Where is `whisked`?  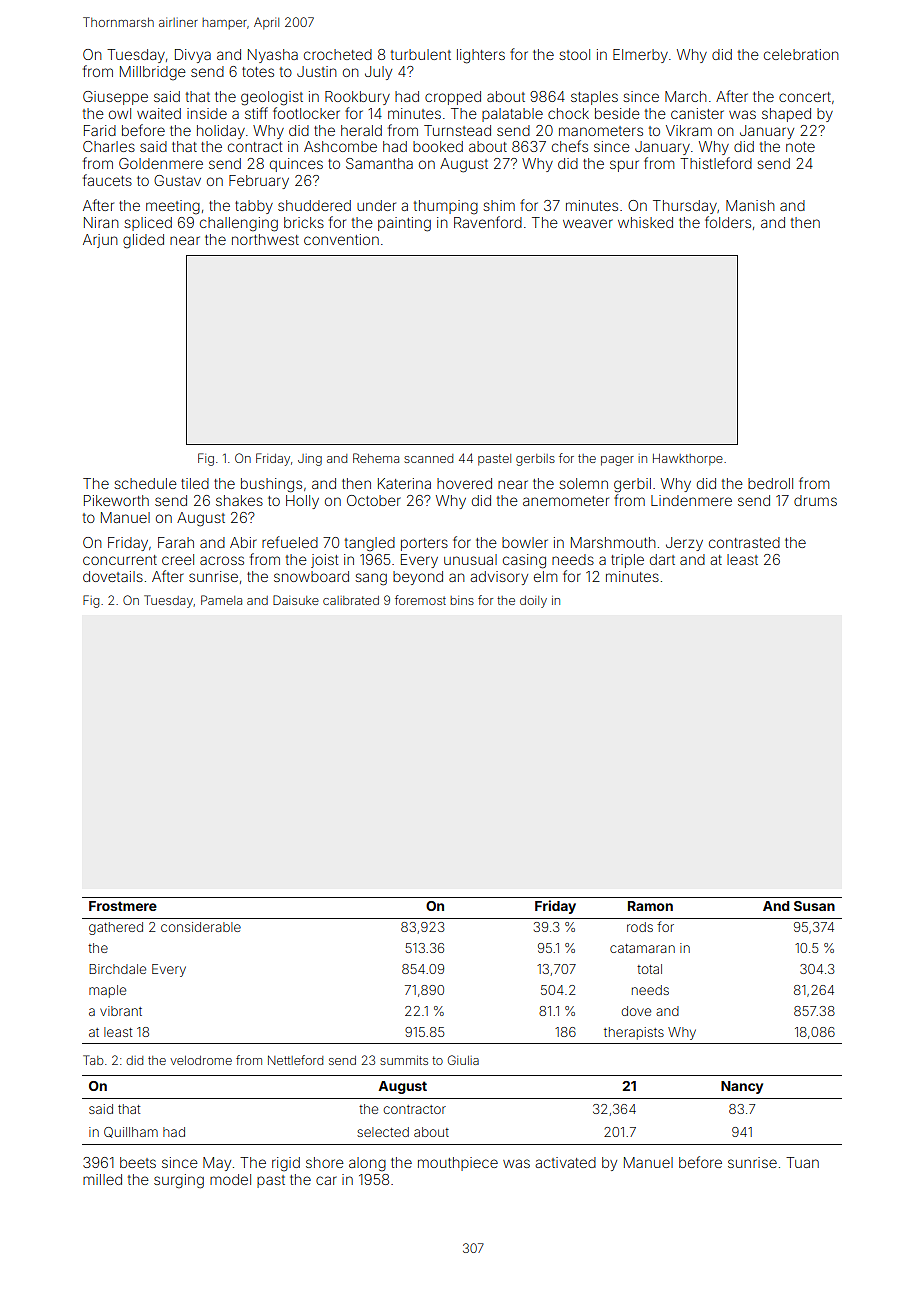
whisked is located at coordinates (645, 222).
